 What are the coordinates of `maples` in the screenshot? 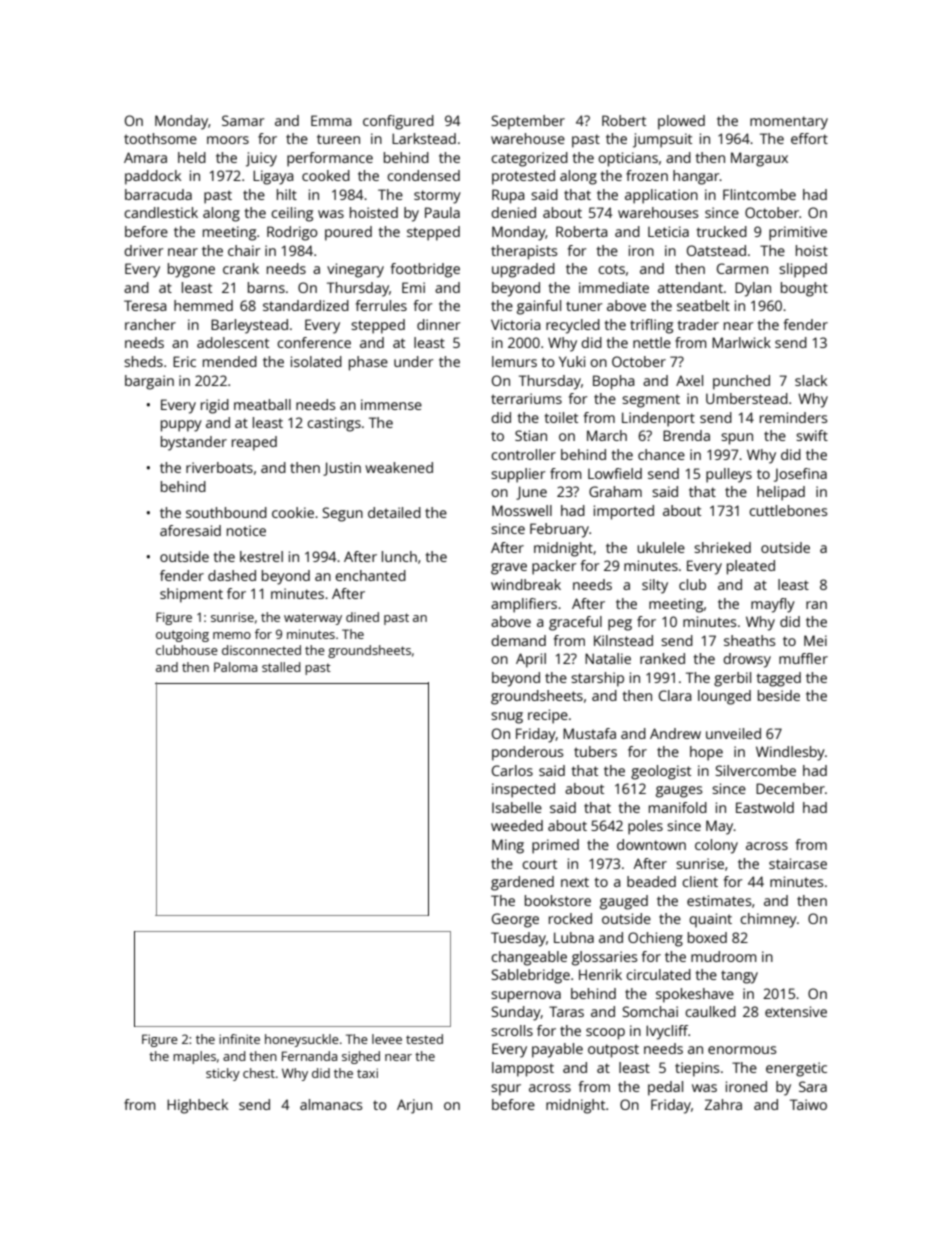 It's located at (194, 1057).
